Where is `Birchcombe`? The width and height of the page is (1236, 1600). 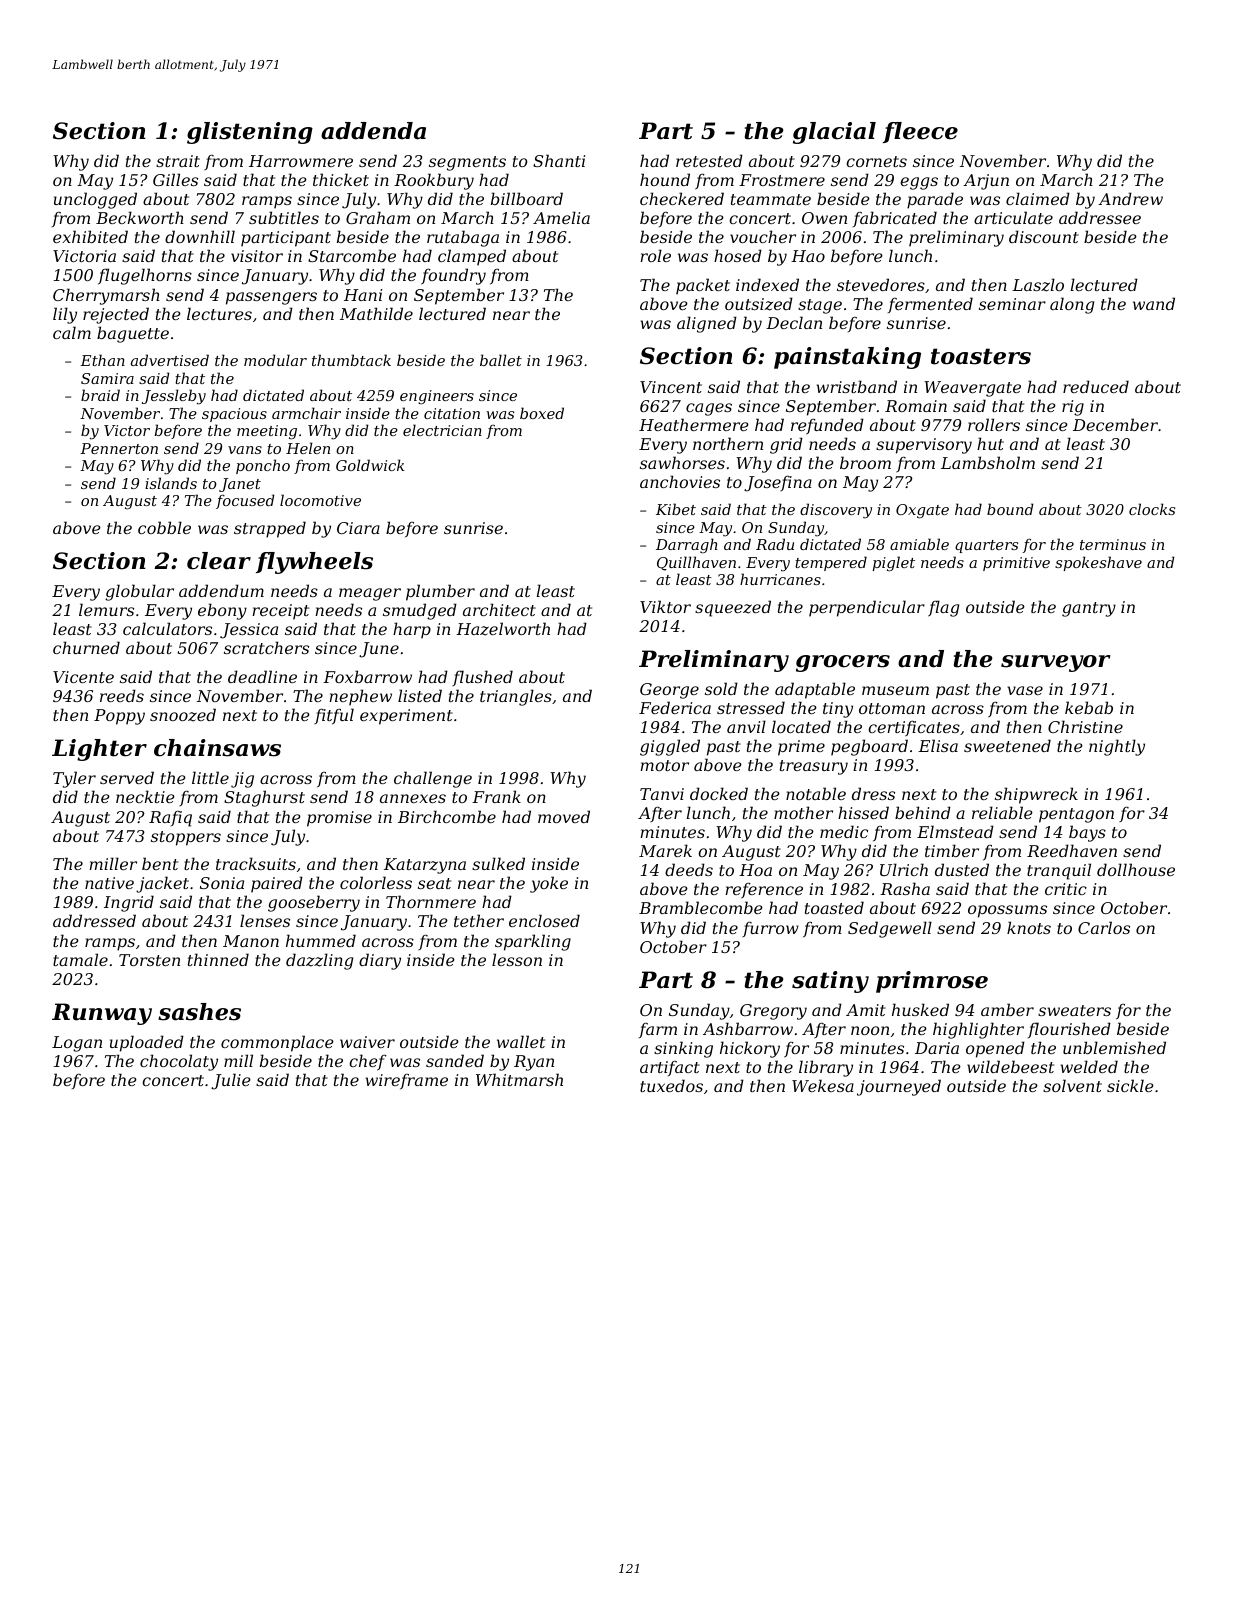 Birchcombe is located at coordinates (447, 816).
